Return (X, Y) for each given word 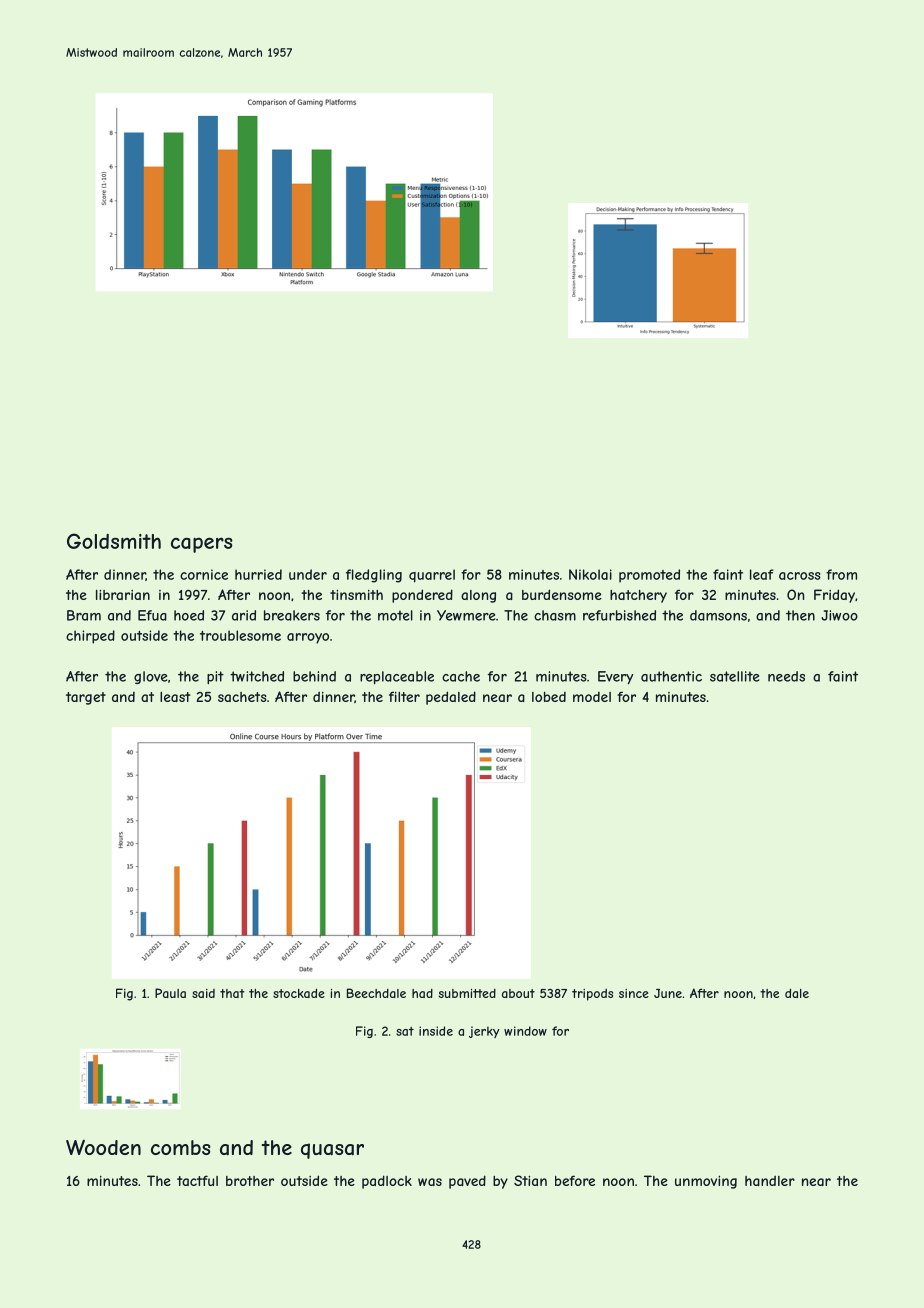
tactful (197, 1180)
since (634, 993)
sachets (242, 697)
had (422, 993)
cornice (204, 574)
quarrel (432, 576)
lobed (549, 697)
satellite (734, 676)
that (232, 993)
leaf (761, 574)
